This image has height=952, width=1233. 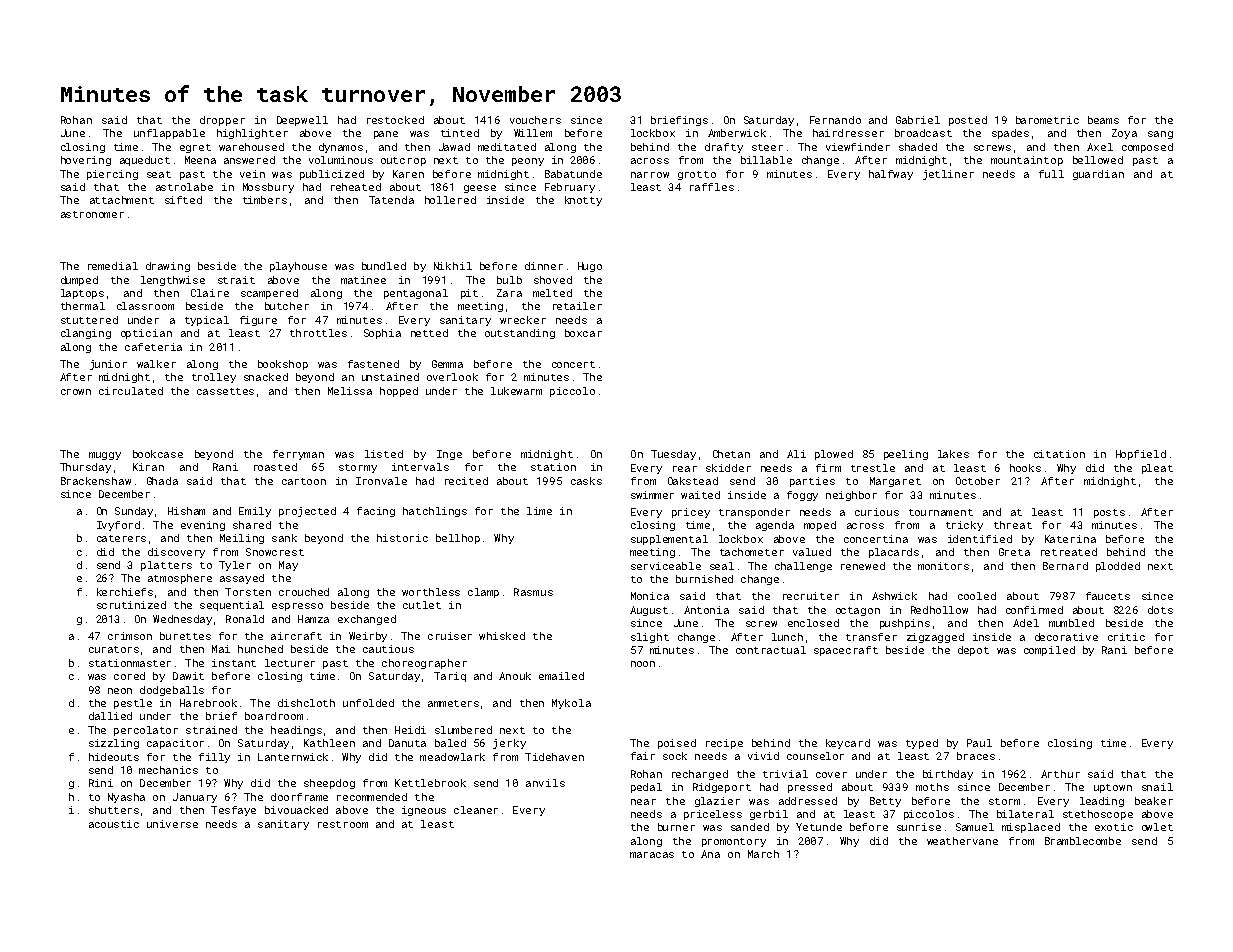 What do you see at coordinates (108, 365) in the image?
I see `junior` at bounding box center [108, 365].
